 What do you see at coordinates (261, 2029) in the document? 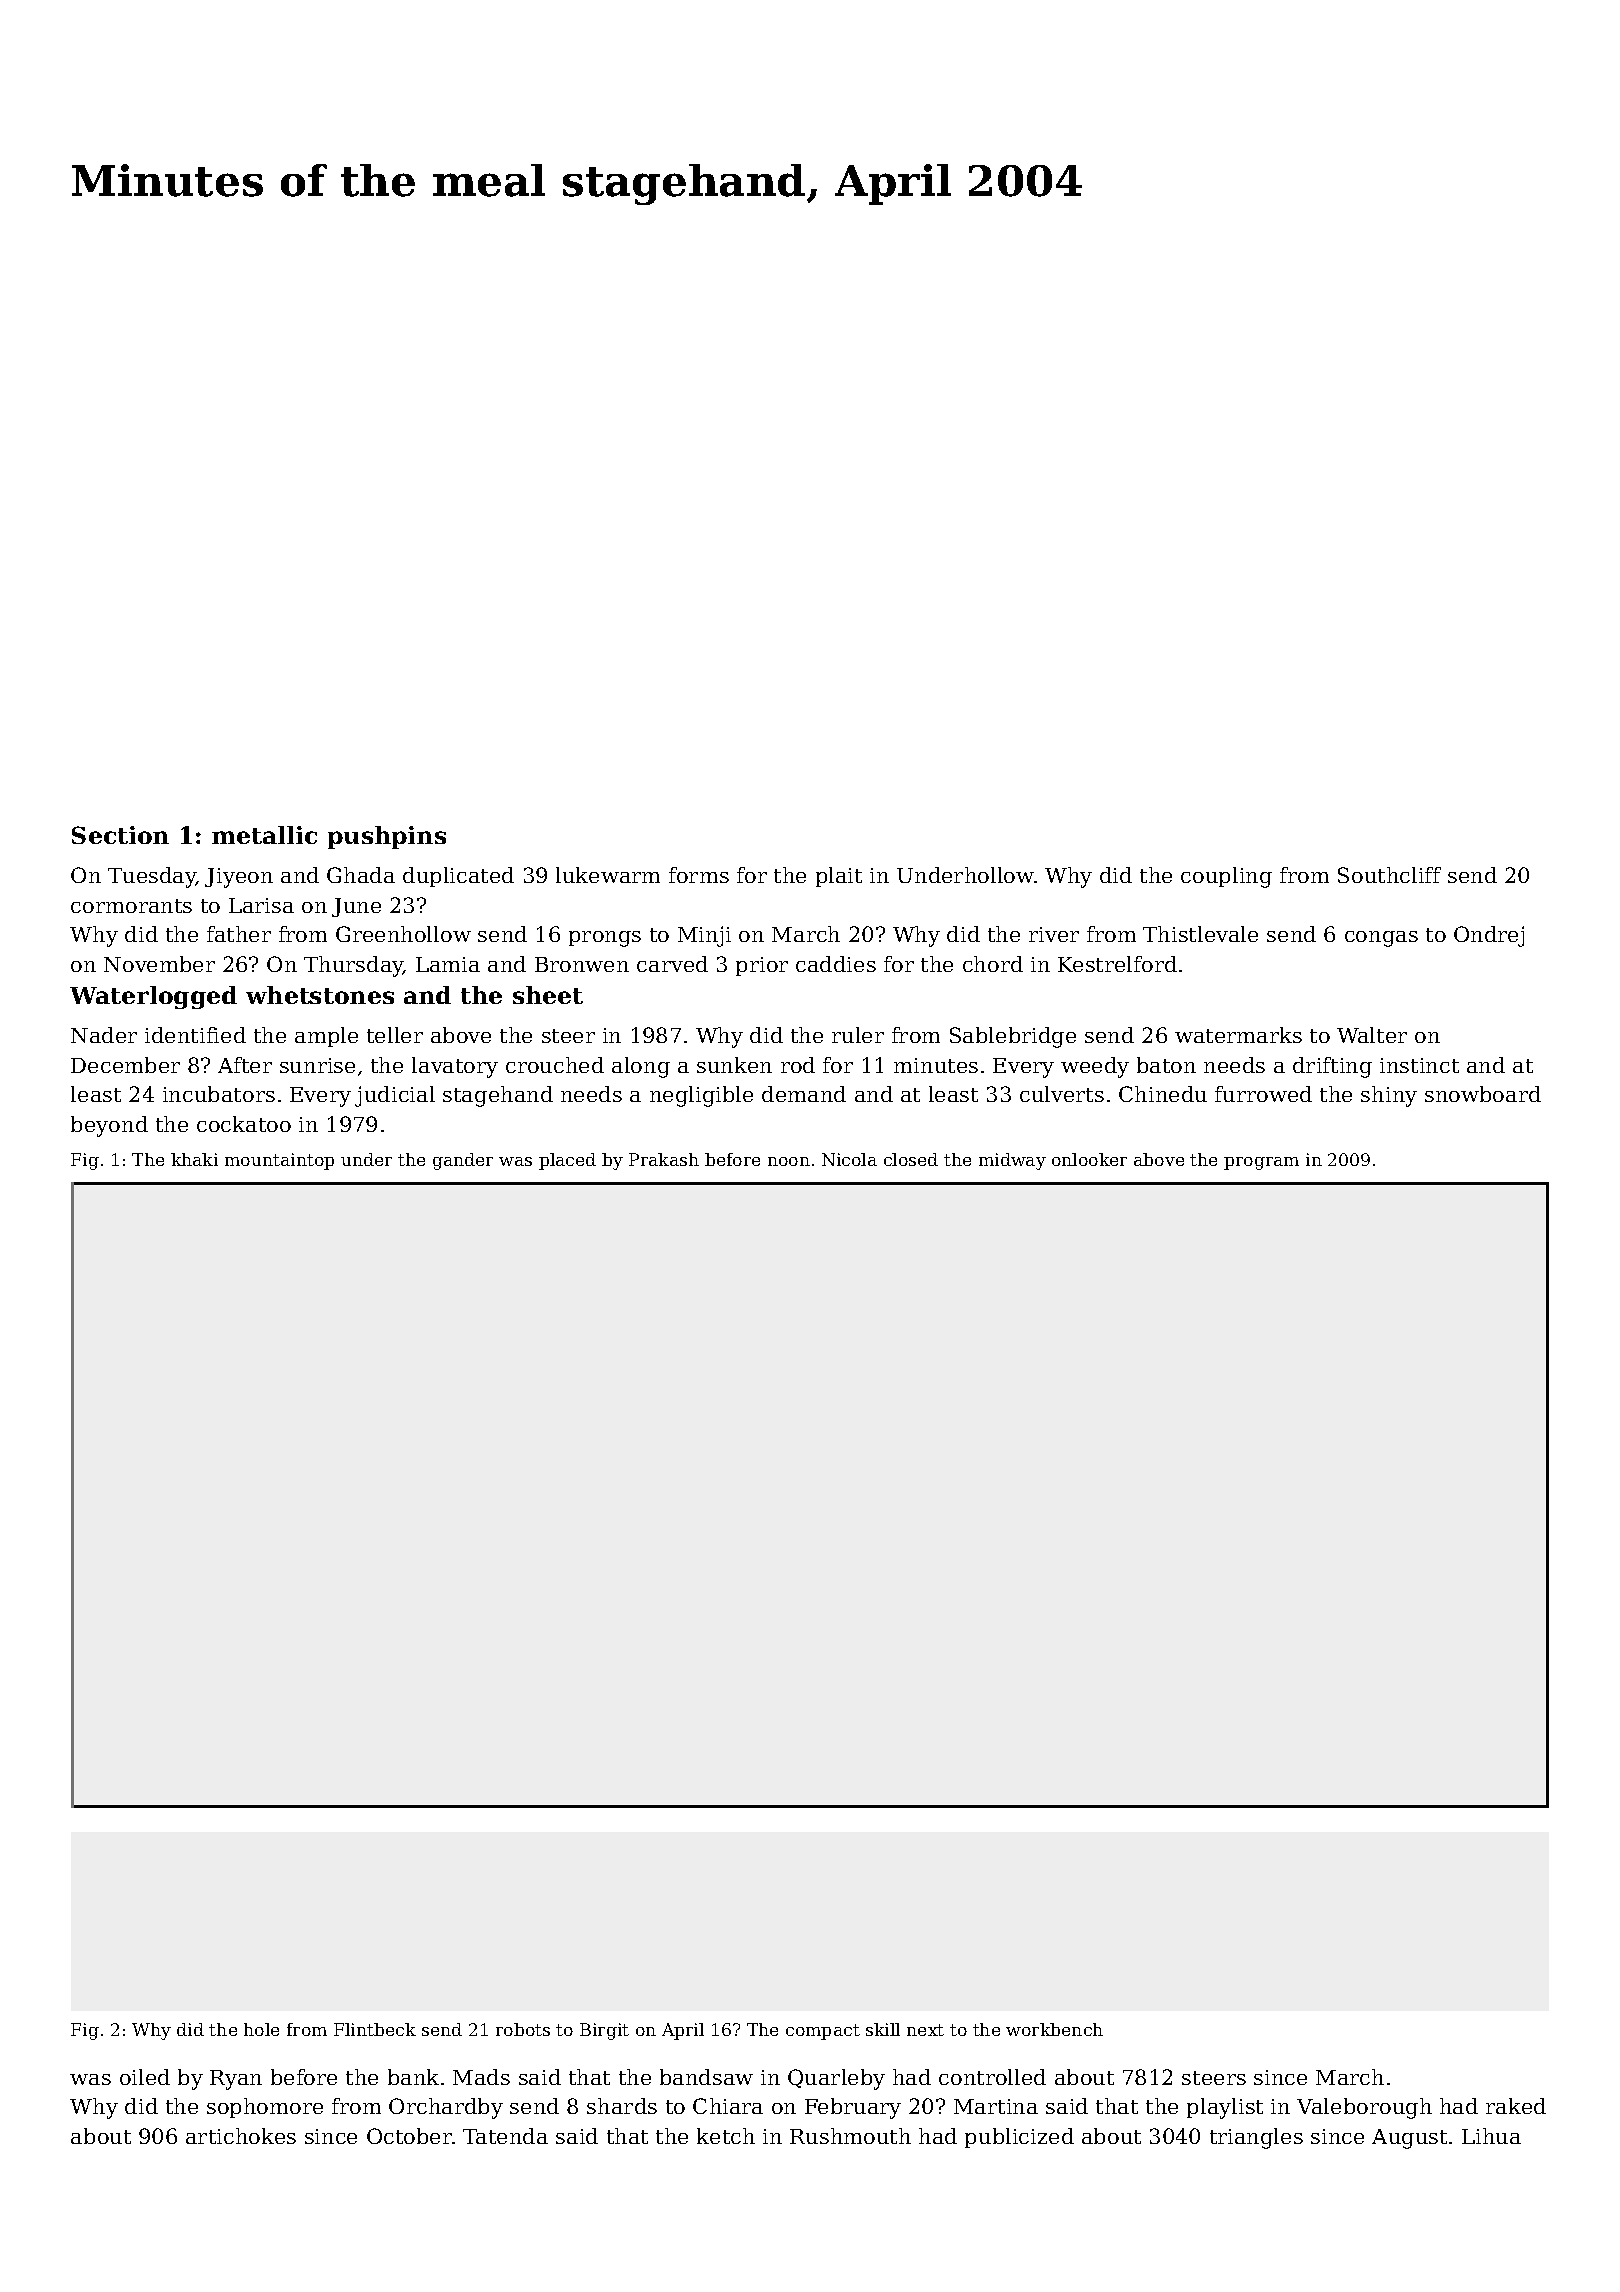
I see `hole` at bounding box center [261, 2029].
